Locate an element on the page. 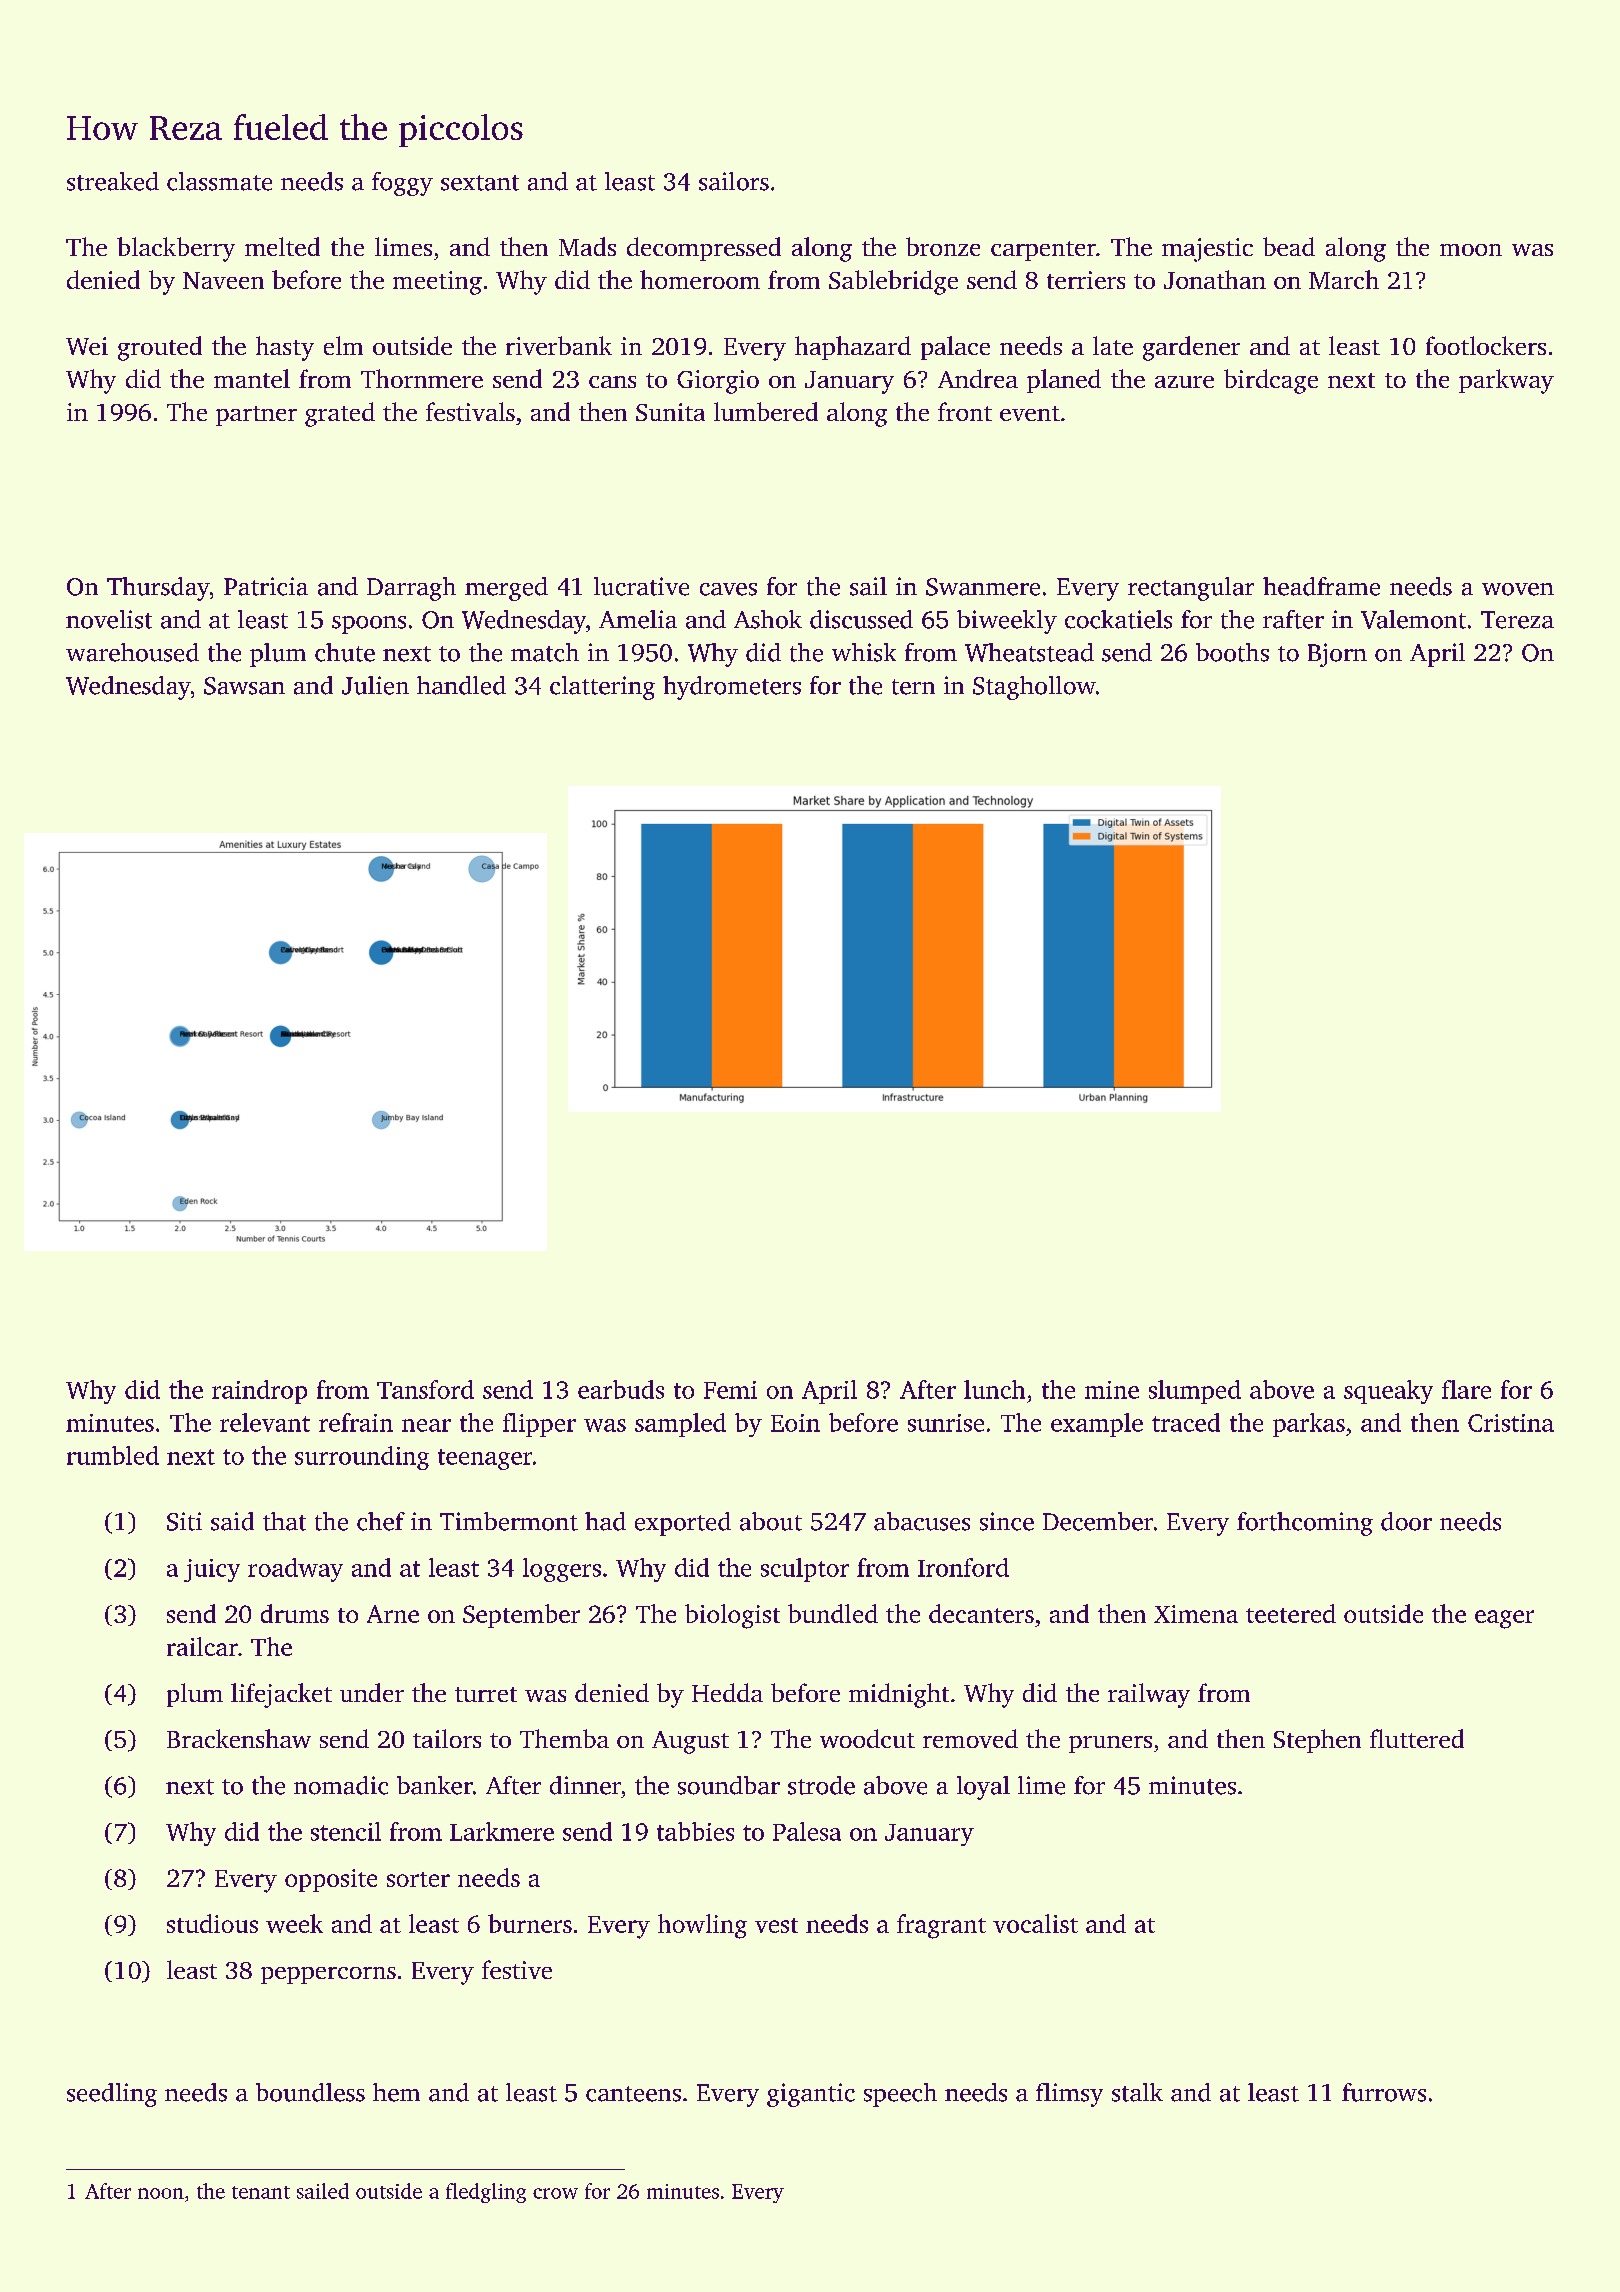  bronze is located at coordinates (943, 246).
